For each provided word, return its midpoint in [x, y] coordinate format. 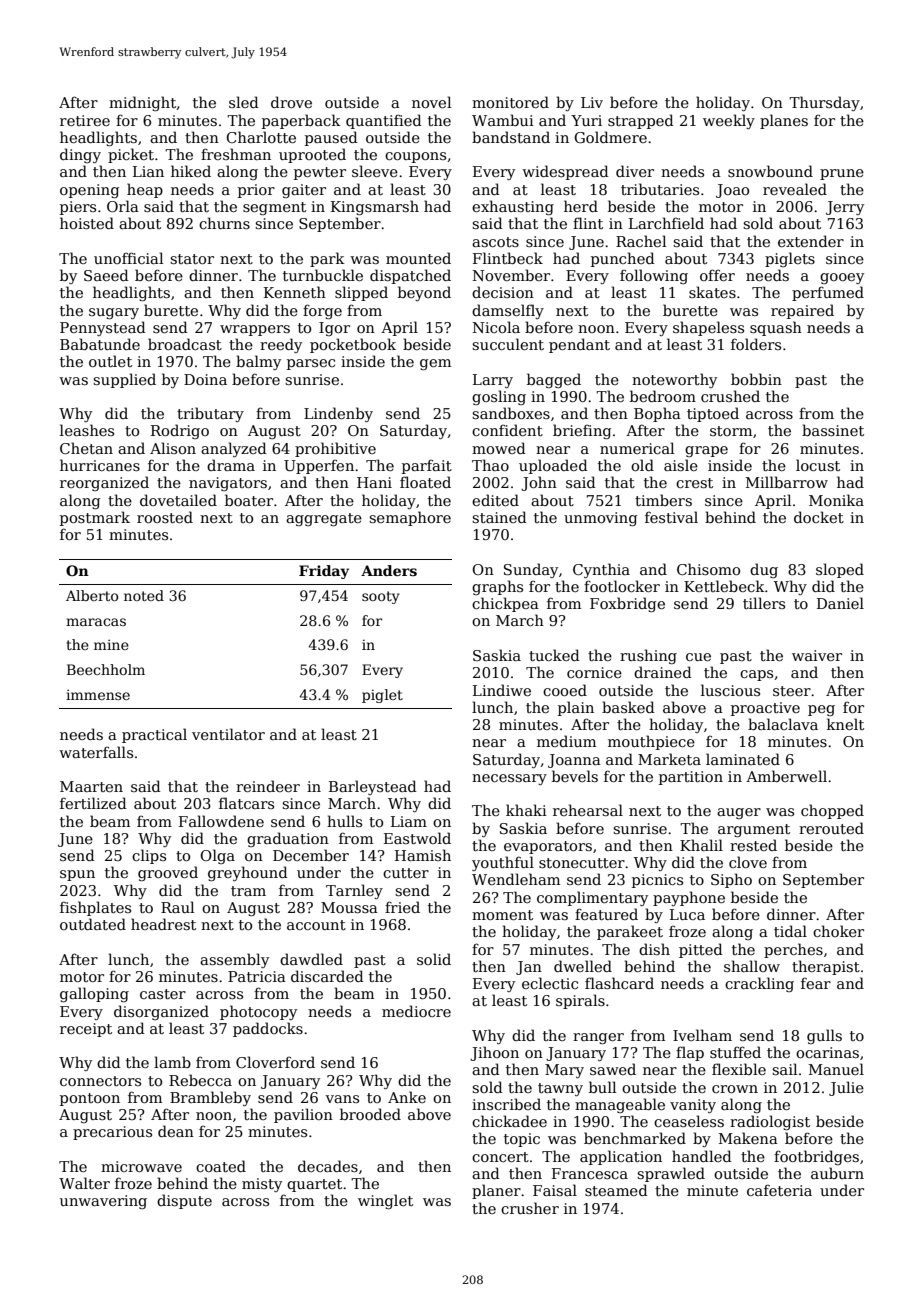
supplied [124, 380]
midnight [143, 103]
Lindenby [338, 414]
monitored [510, 102]
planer [496, 1191]
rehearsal [588, 810]
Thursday [824, 103]
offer [717, 275]
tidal [790, 931]
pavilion [303, 1115]
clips [149, 856]
